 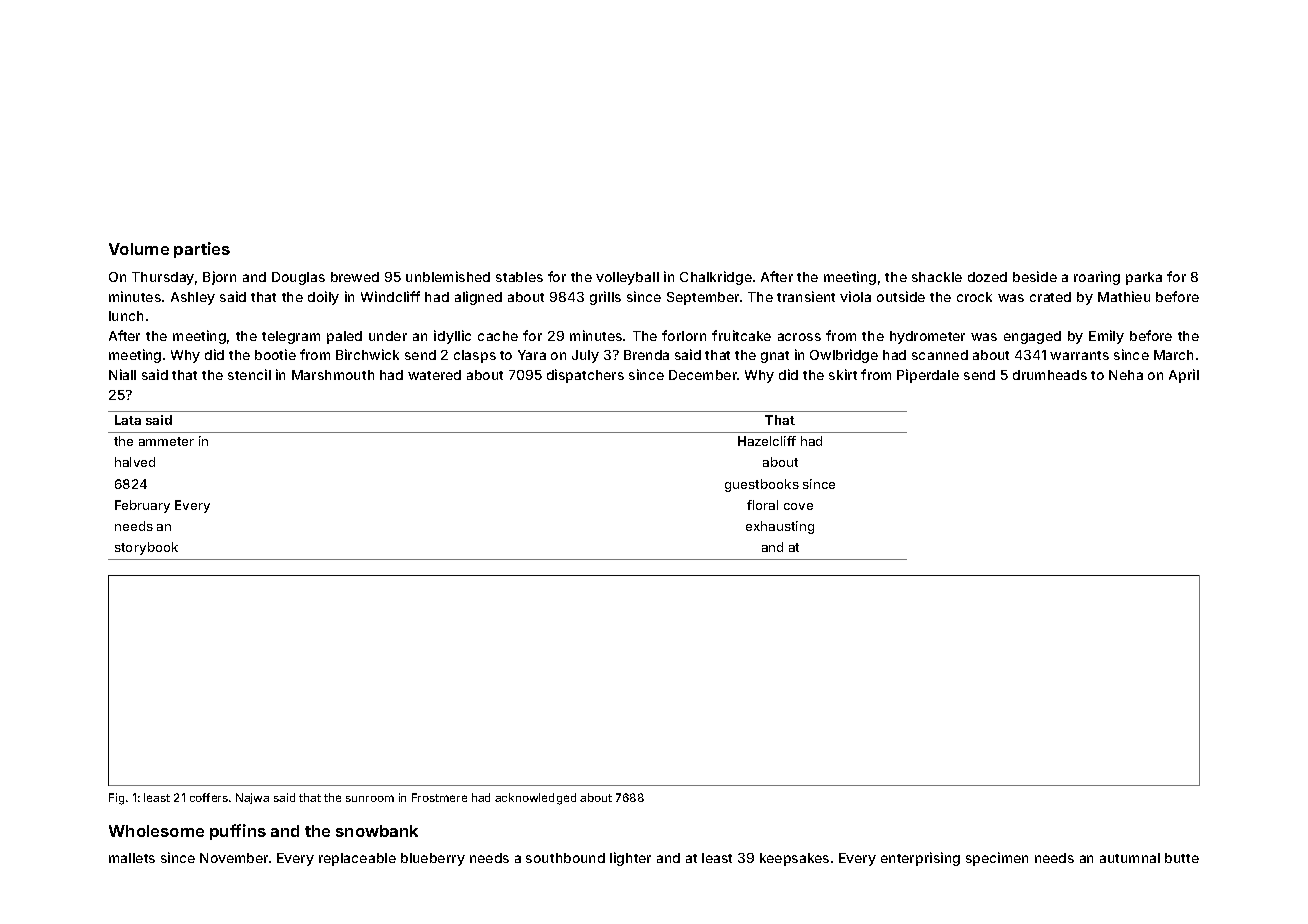 What do you see at coordinates (767, 441) in the screenshot?
I see `Hazelcliff` at bounding box center [767, 441].
